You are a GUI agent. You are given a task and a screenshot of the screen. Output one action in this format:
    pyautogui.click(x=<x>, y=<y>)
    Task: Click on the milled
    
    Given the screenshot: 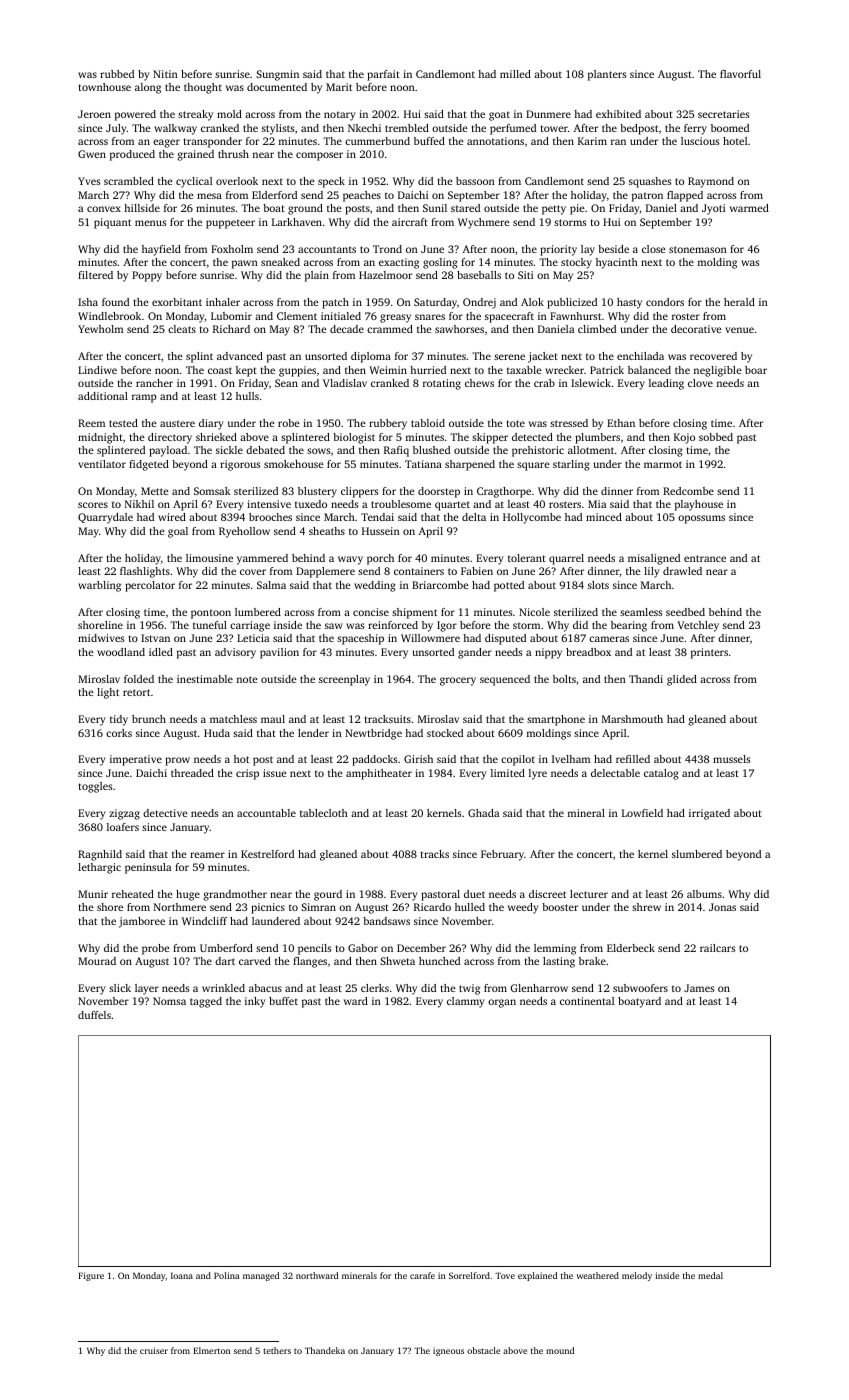 What is the action you would take?
    pyautogui.click(x=515, y=74)
